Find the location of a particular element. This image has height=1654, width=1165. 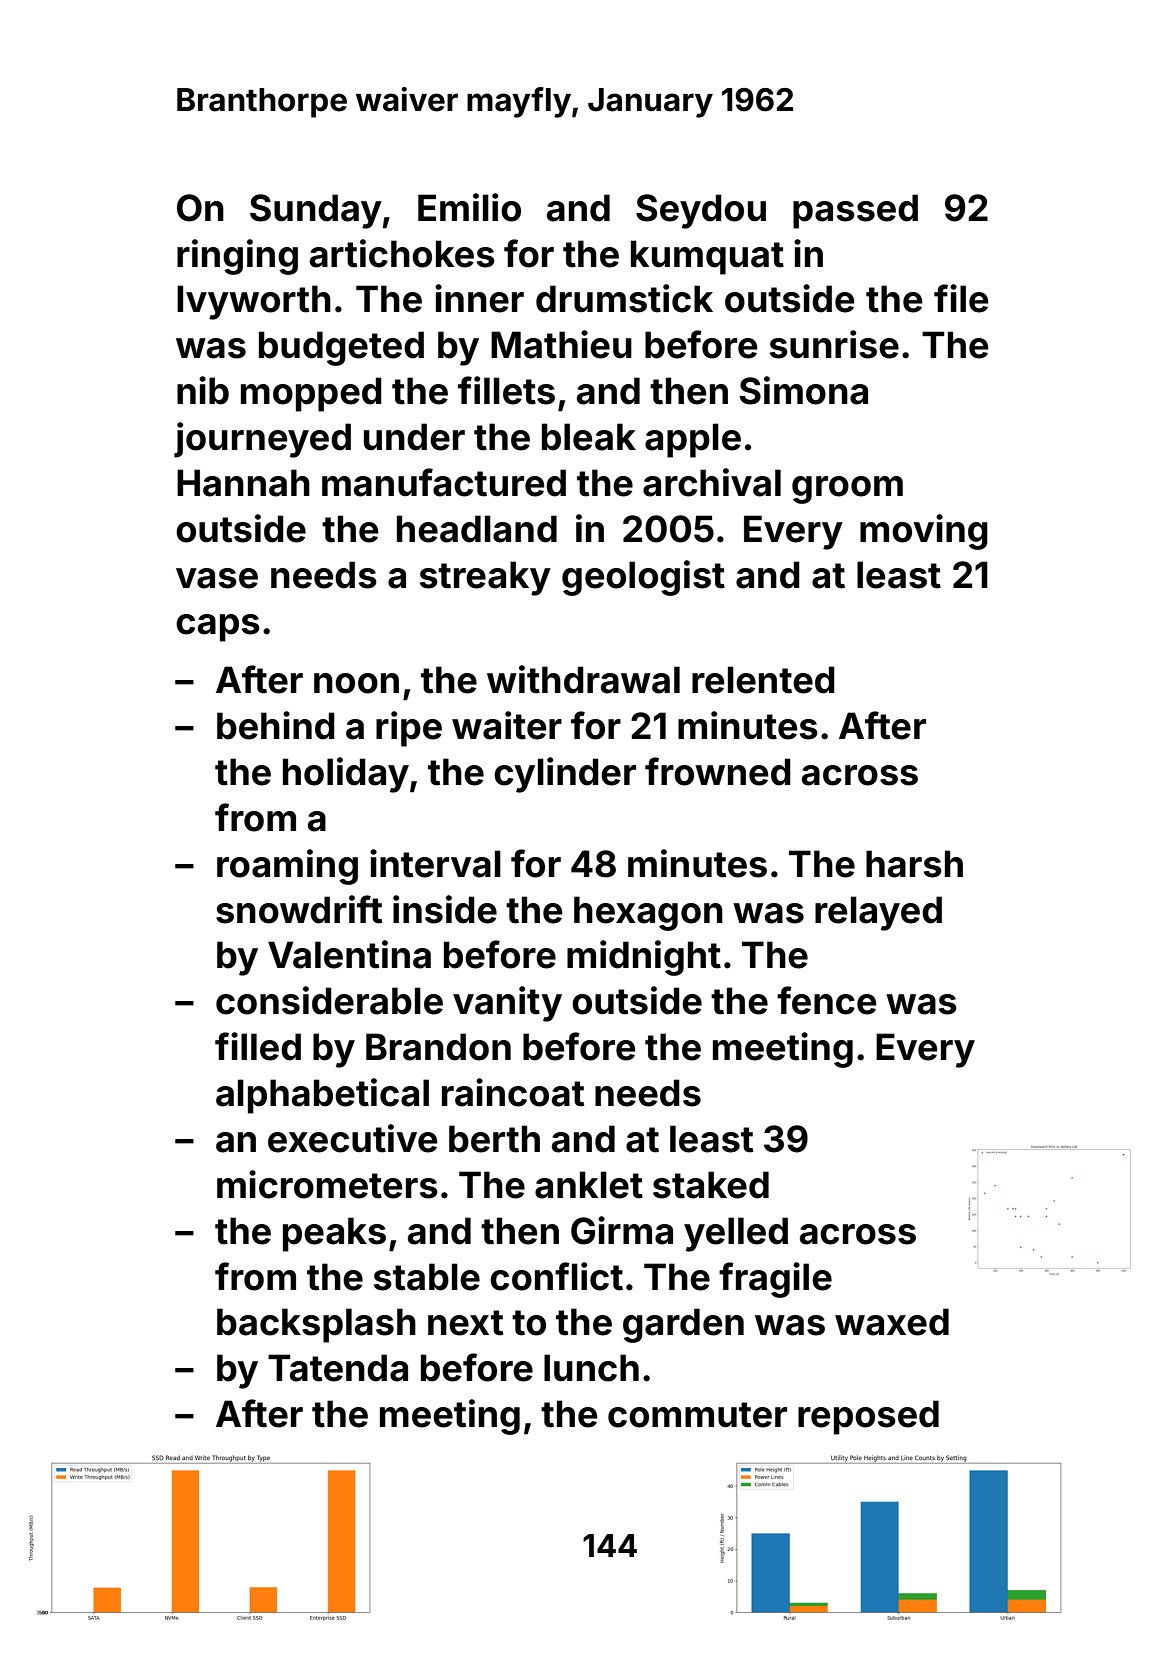

fillets is located at coordinates (506, 390).
